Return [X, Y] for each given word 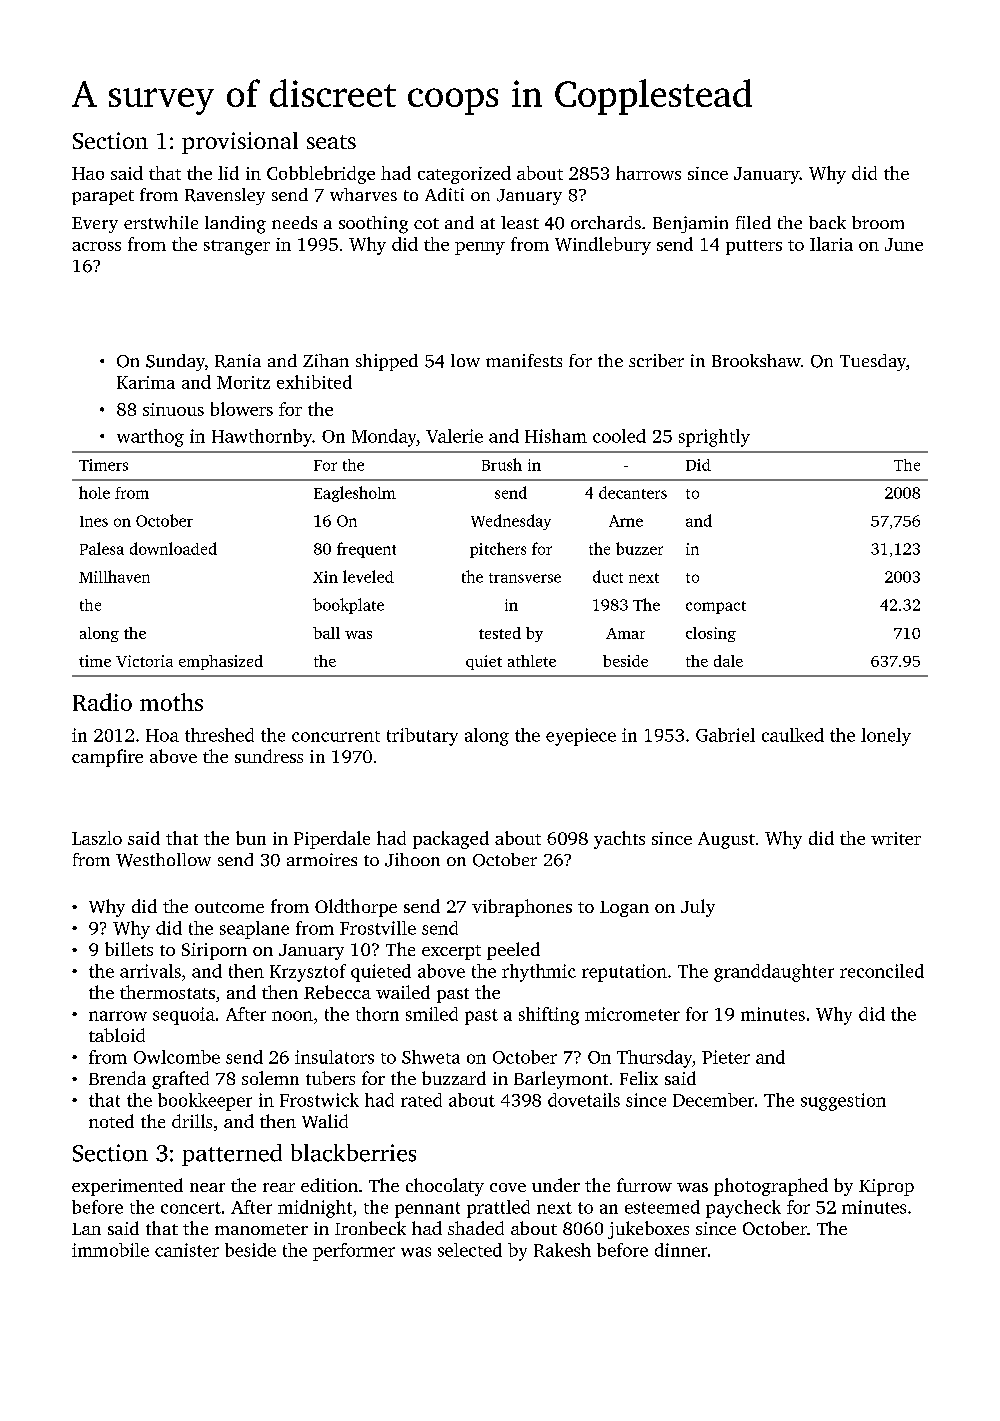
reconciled [882, 971]
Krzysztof [308, 973]
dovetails [584, 1100]
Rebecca [337, 992]
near [207, 1187]
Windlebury [603, 246]
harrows [648, 173]
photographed [771, 1187]
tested [500, 633]
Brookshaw [756, 360]
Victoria [144, 661]
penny [480, 248]
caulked [793, 735]
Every [95, 225]
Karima [146, 382]
